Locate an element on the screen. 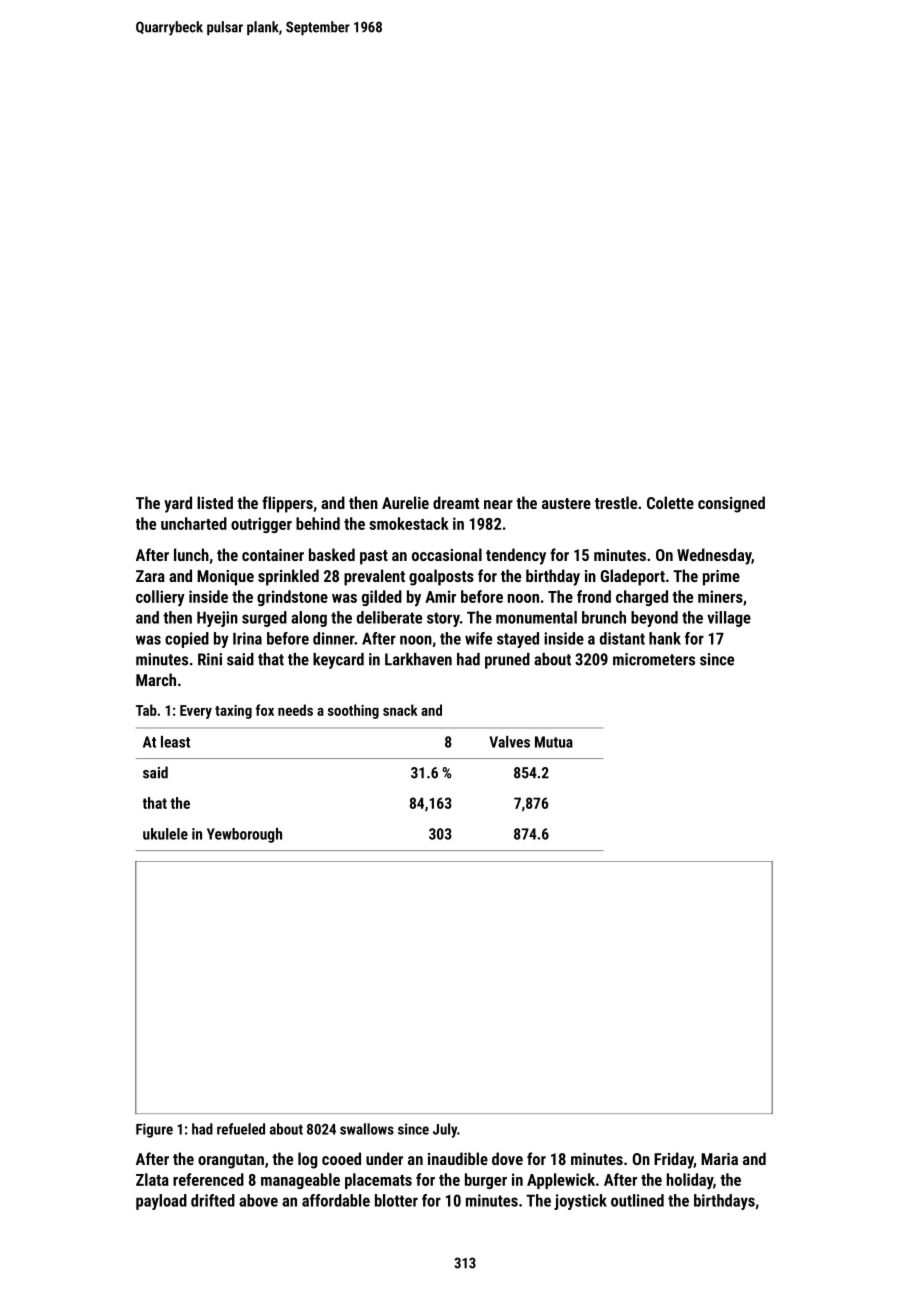  swallows is located at coordinates (367, 1129).
